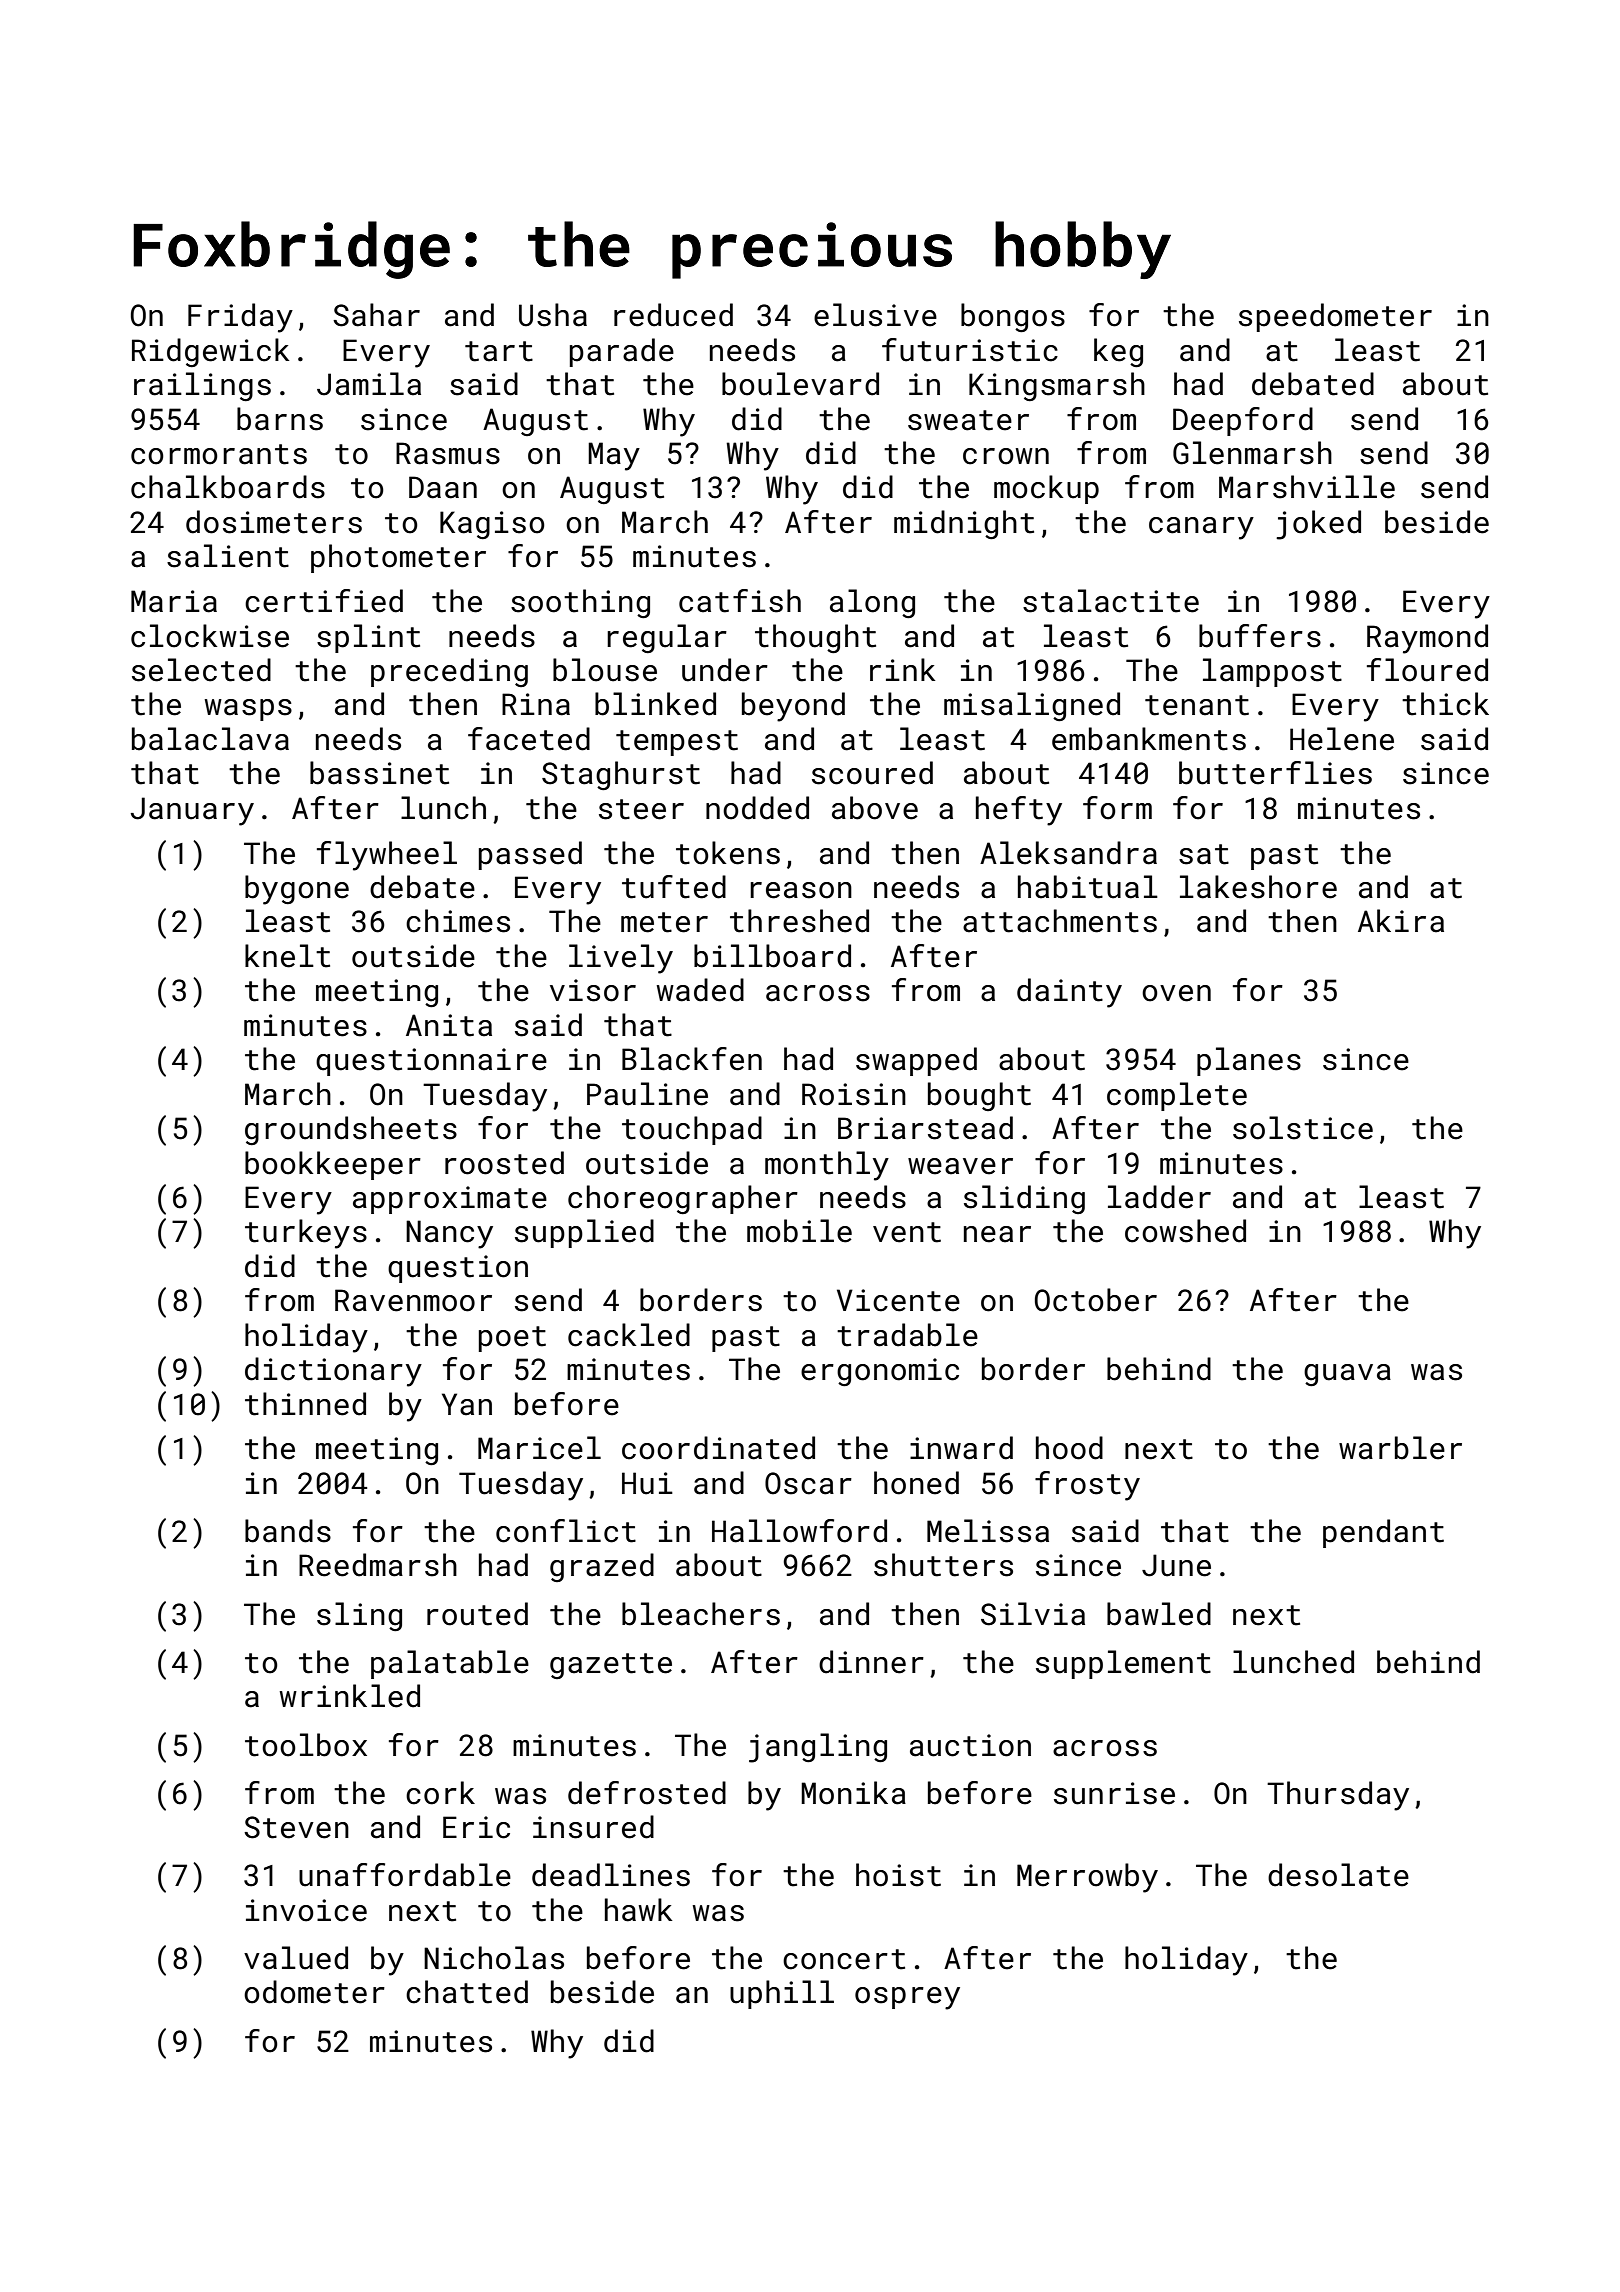  Describe the element at coordinates (1013, 317) in the screenshot. I see `bongos` at that location.
